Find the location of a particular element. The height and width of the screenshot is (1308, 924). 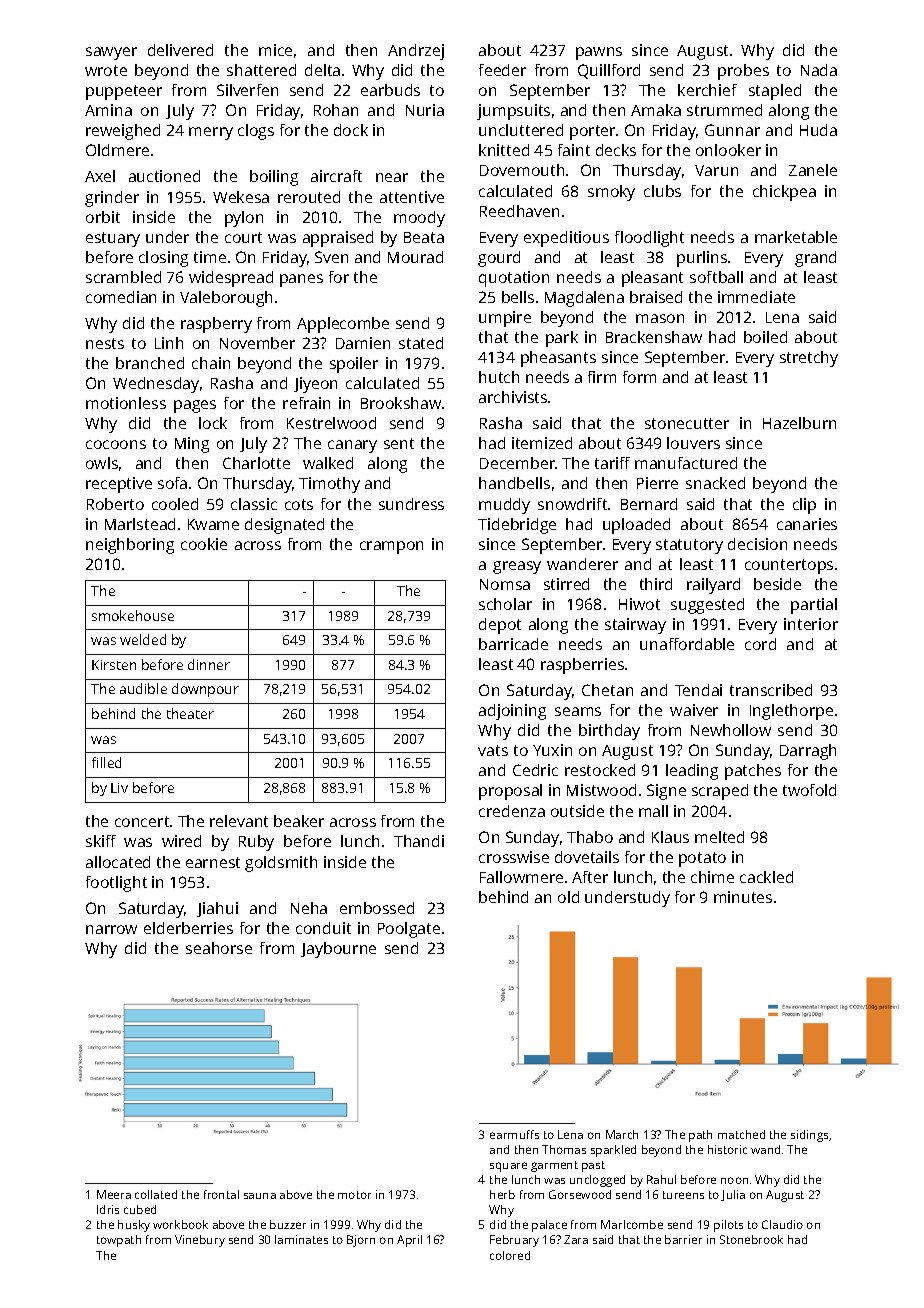

chain is located at coordinates (211, 363).
